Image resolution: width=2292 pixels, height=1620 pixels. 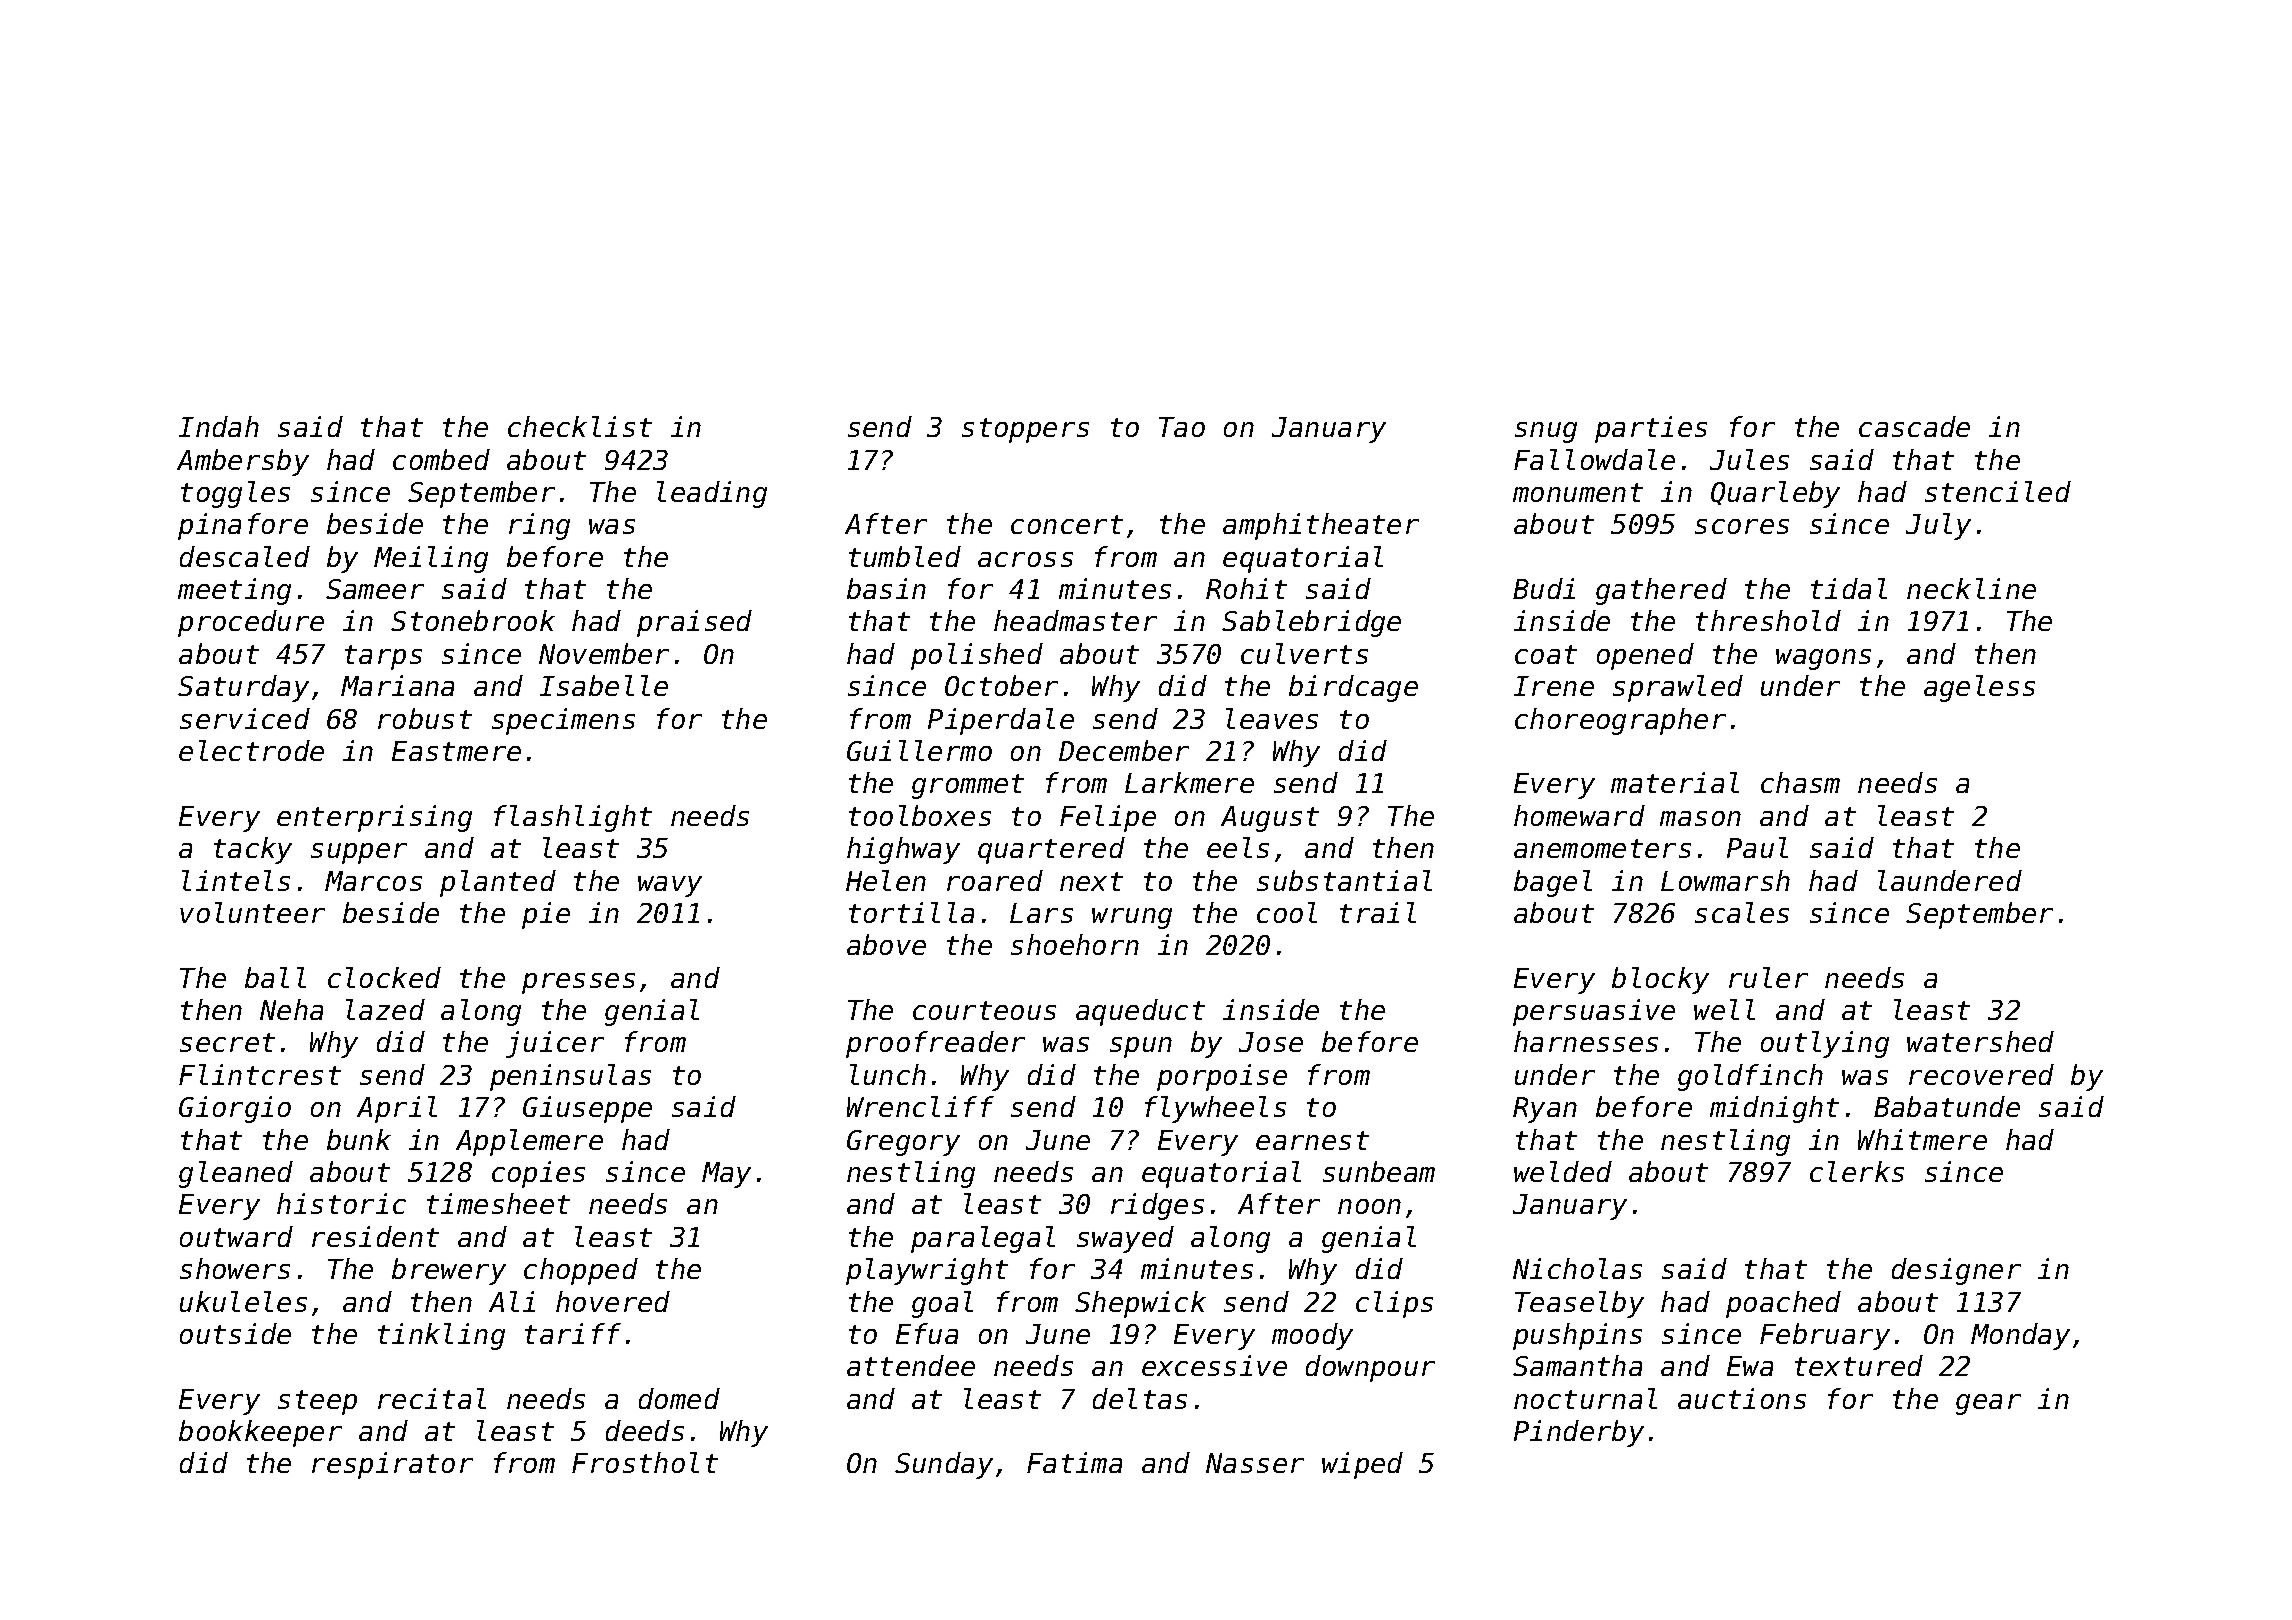 What do you see at coordinates (578, 983) in the screenshot?
I see `presses` at bounding box center [578, 983].
